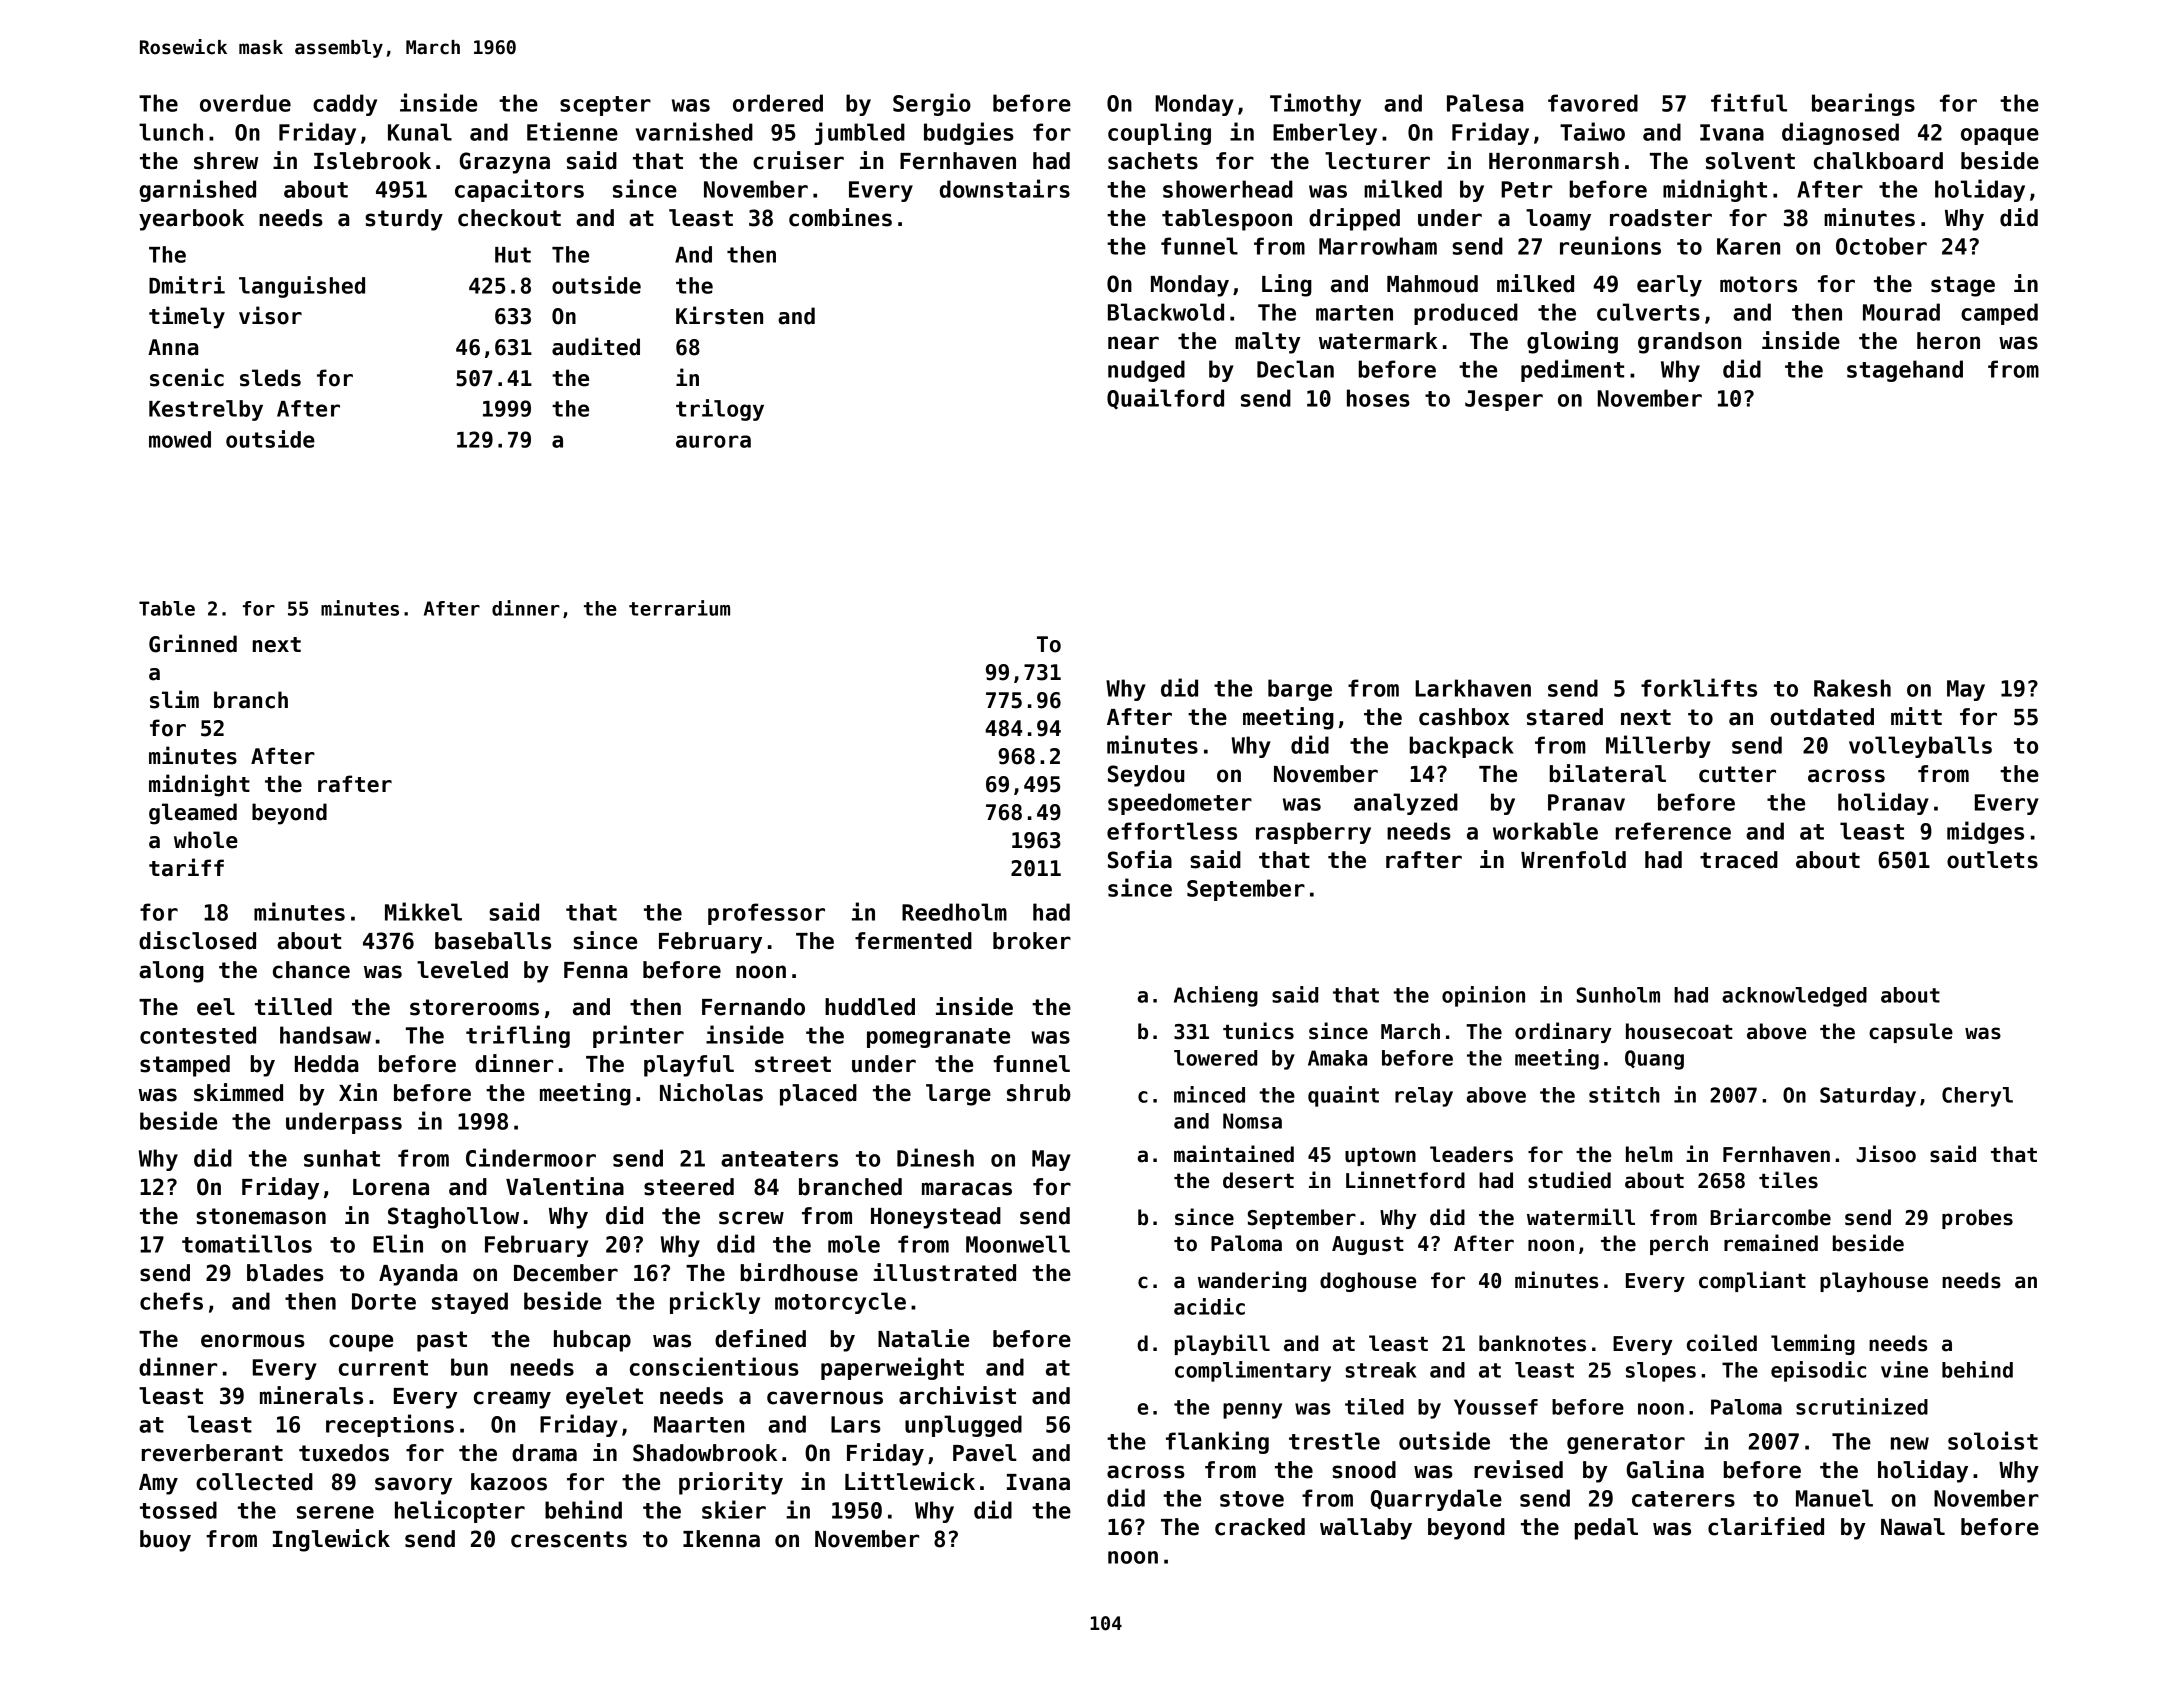  I want to click on Palesa, so click(1485, 103).
